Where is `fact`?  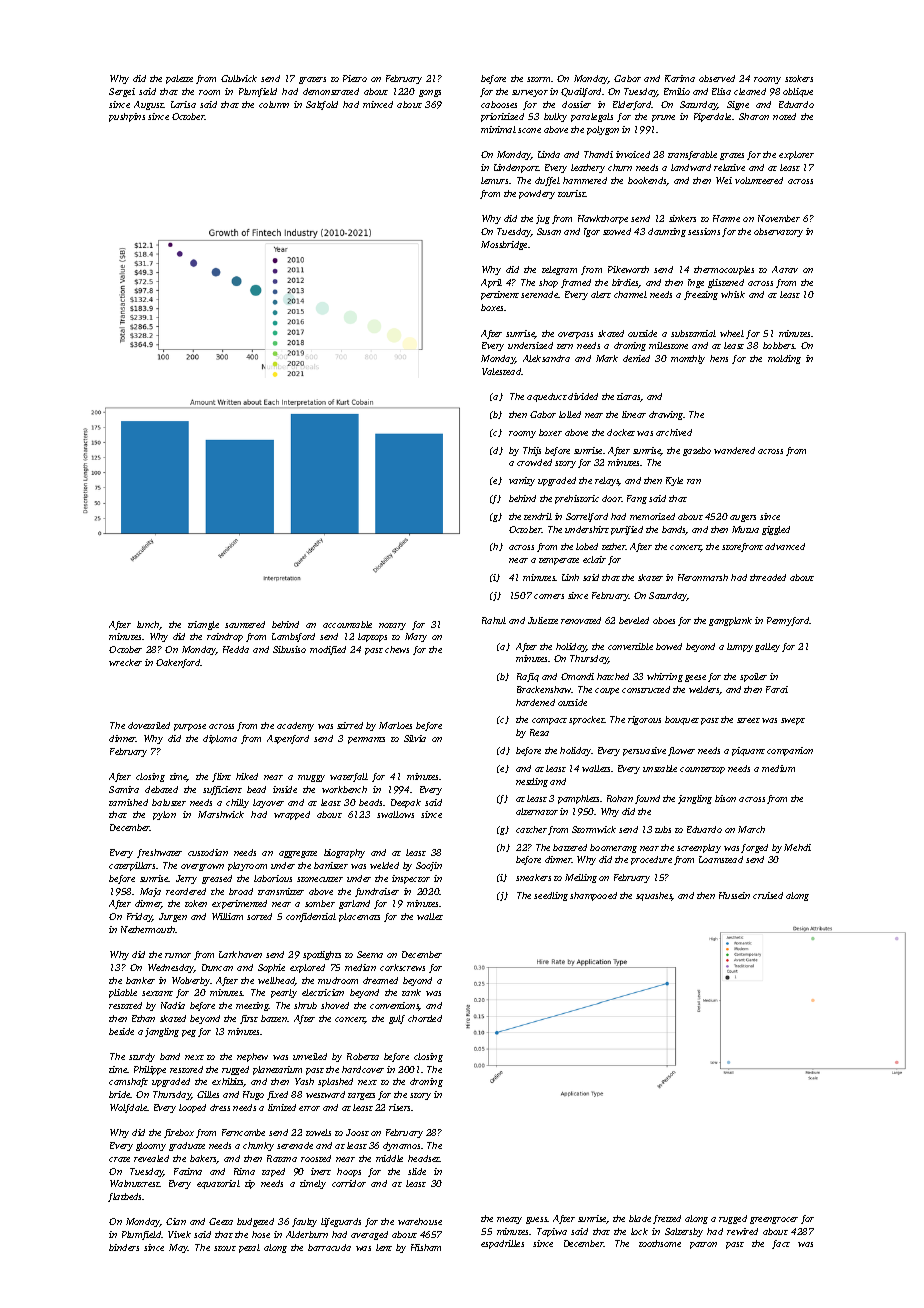 fact is located at coordinates (781, 1244).
